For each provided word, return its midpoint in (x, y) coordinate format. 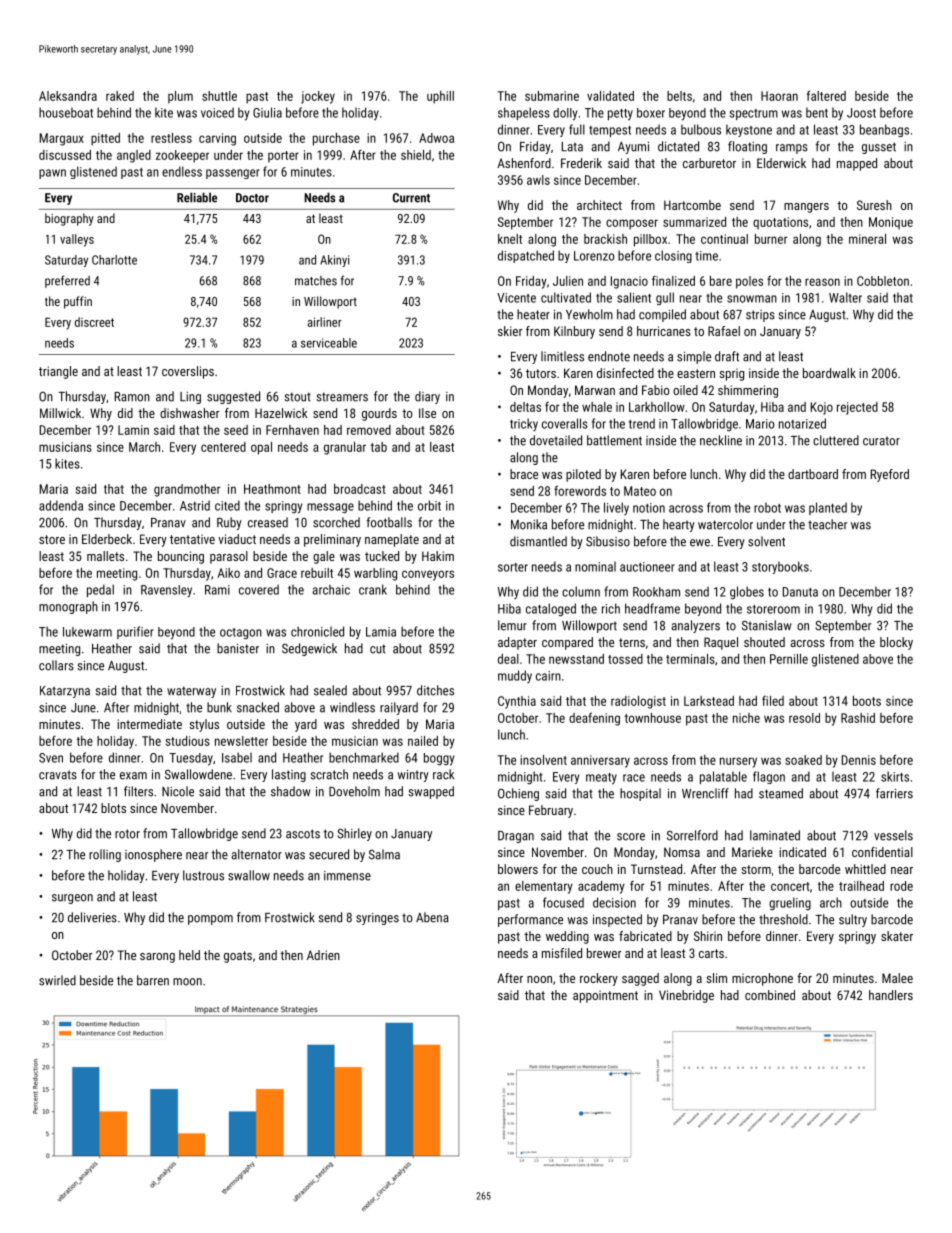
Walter (845, 297)
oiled (685, 390)
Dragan (516, 837)
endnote (609, 356)
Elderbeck (107, 539)
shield (416, 155)
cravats (58, 775)
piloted (583, 475)
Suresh (874, 205)
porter (283, 157)
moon (187, 982)
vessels (893, 835)
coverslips (188, 372)
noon (539, 979)
